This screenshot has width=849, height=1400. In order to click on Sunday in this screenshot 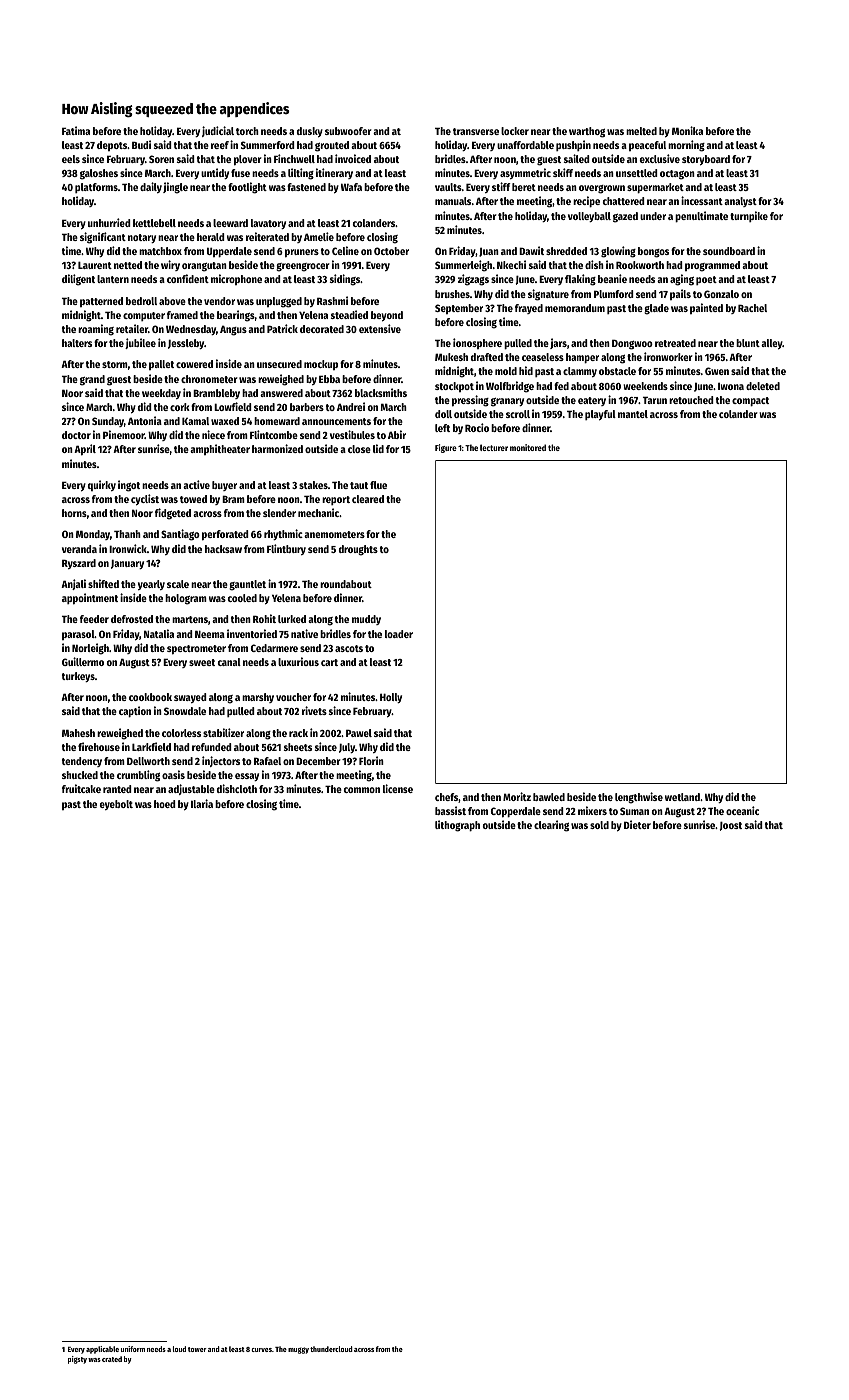, I will do `click(108, 422)`.
